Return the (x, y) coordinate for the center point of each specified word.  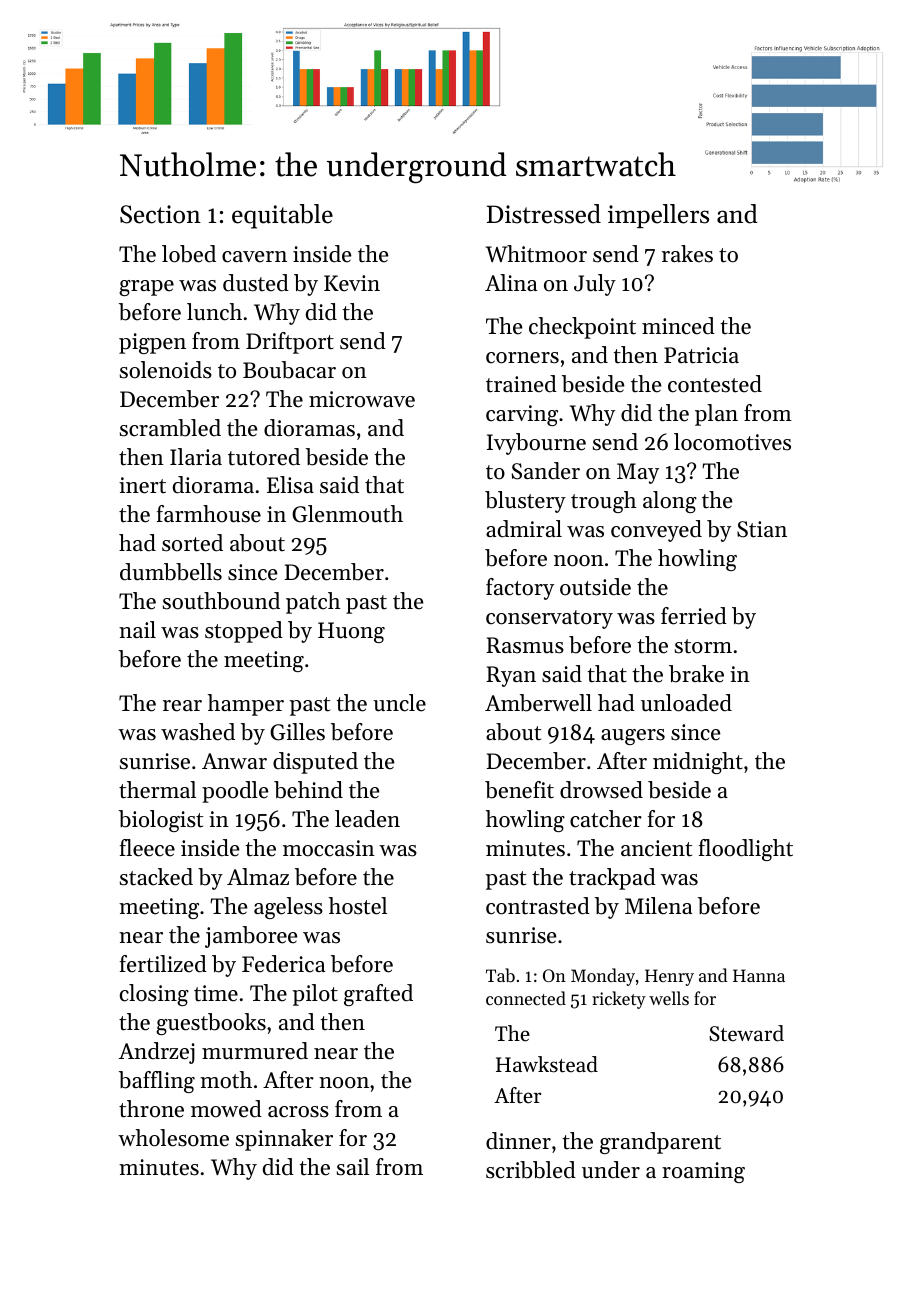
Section (160, 214)
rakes (687, 254)
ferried (694, 616)
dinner (518, 1141)
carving (522, 415)
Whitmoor (536, 254)
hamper (246, 705)
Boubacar (289, 370)
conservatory (549, 619)
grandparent (660, 1143)
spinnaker (284, 1140)
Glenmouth (347, 514)
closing (154, 995)
